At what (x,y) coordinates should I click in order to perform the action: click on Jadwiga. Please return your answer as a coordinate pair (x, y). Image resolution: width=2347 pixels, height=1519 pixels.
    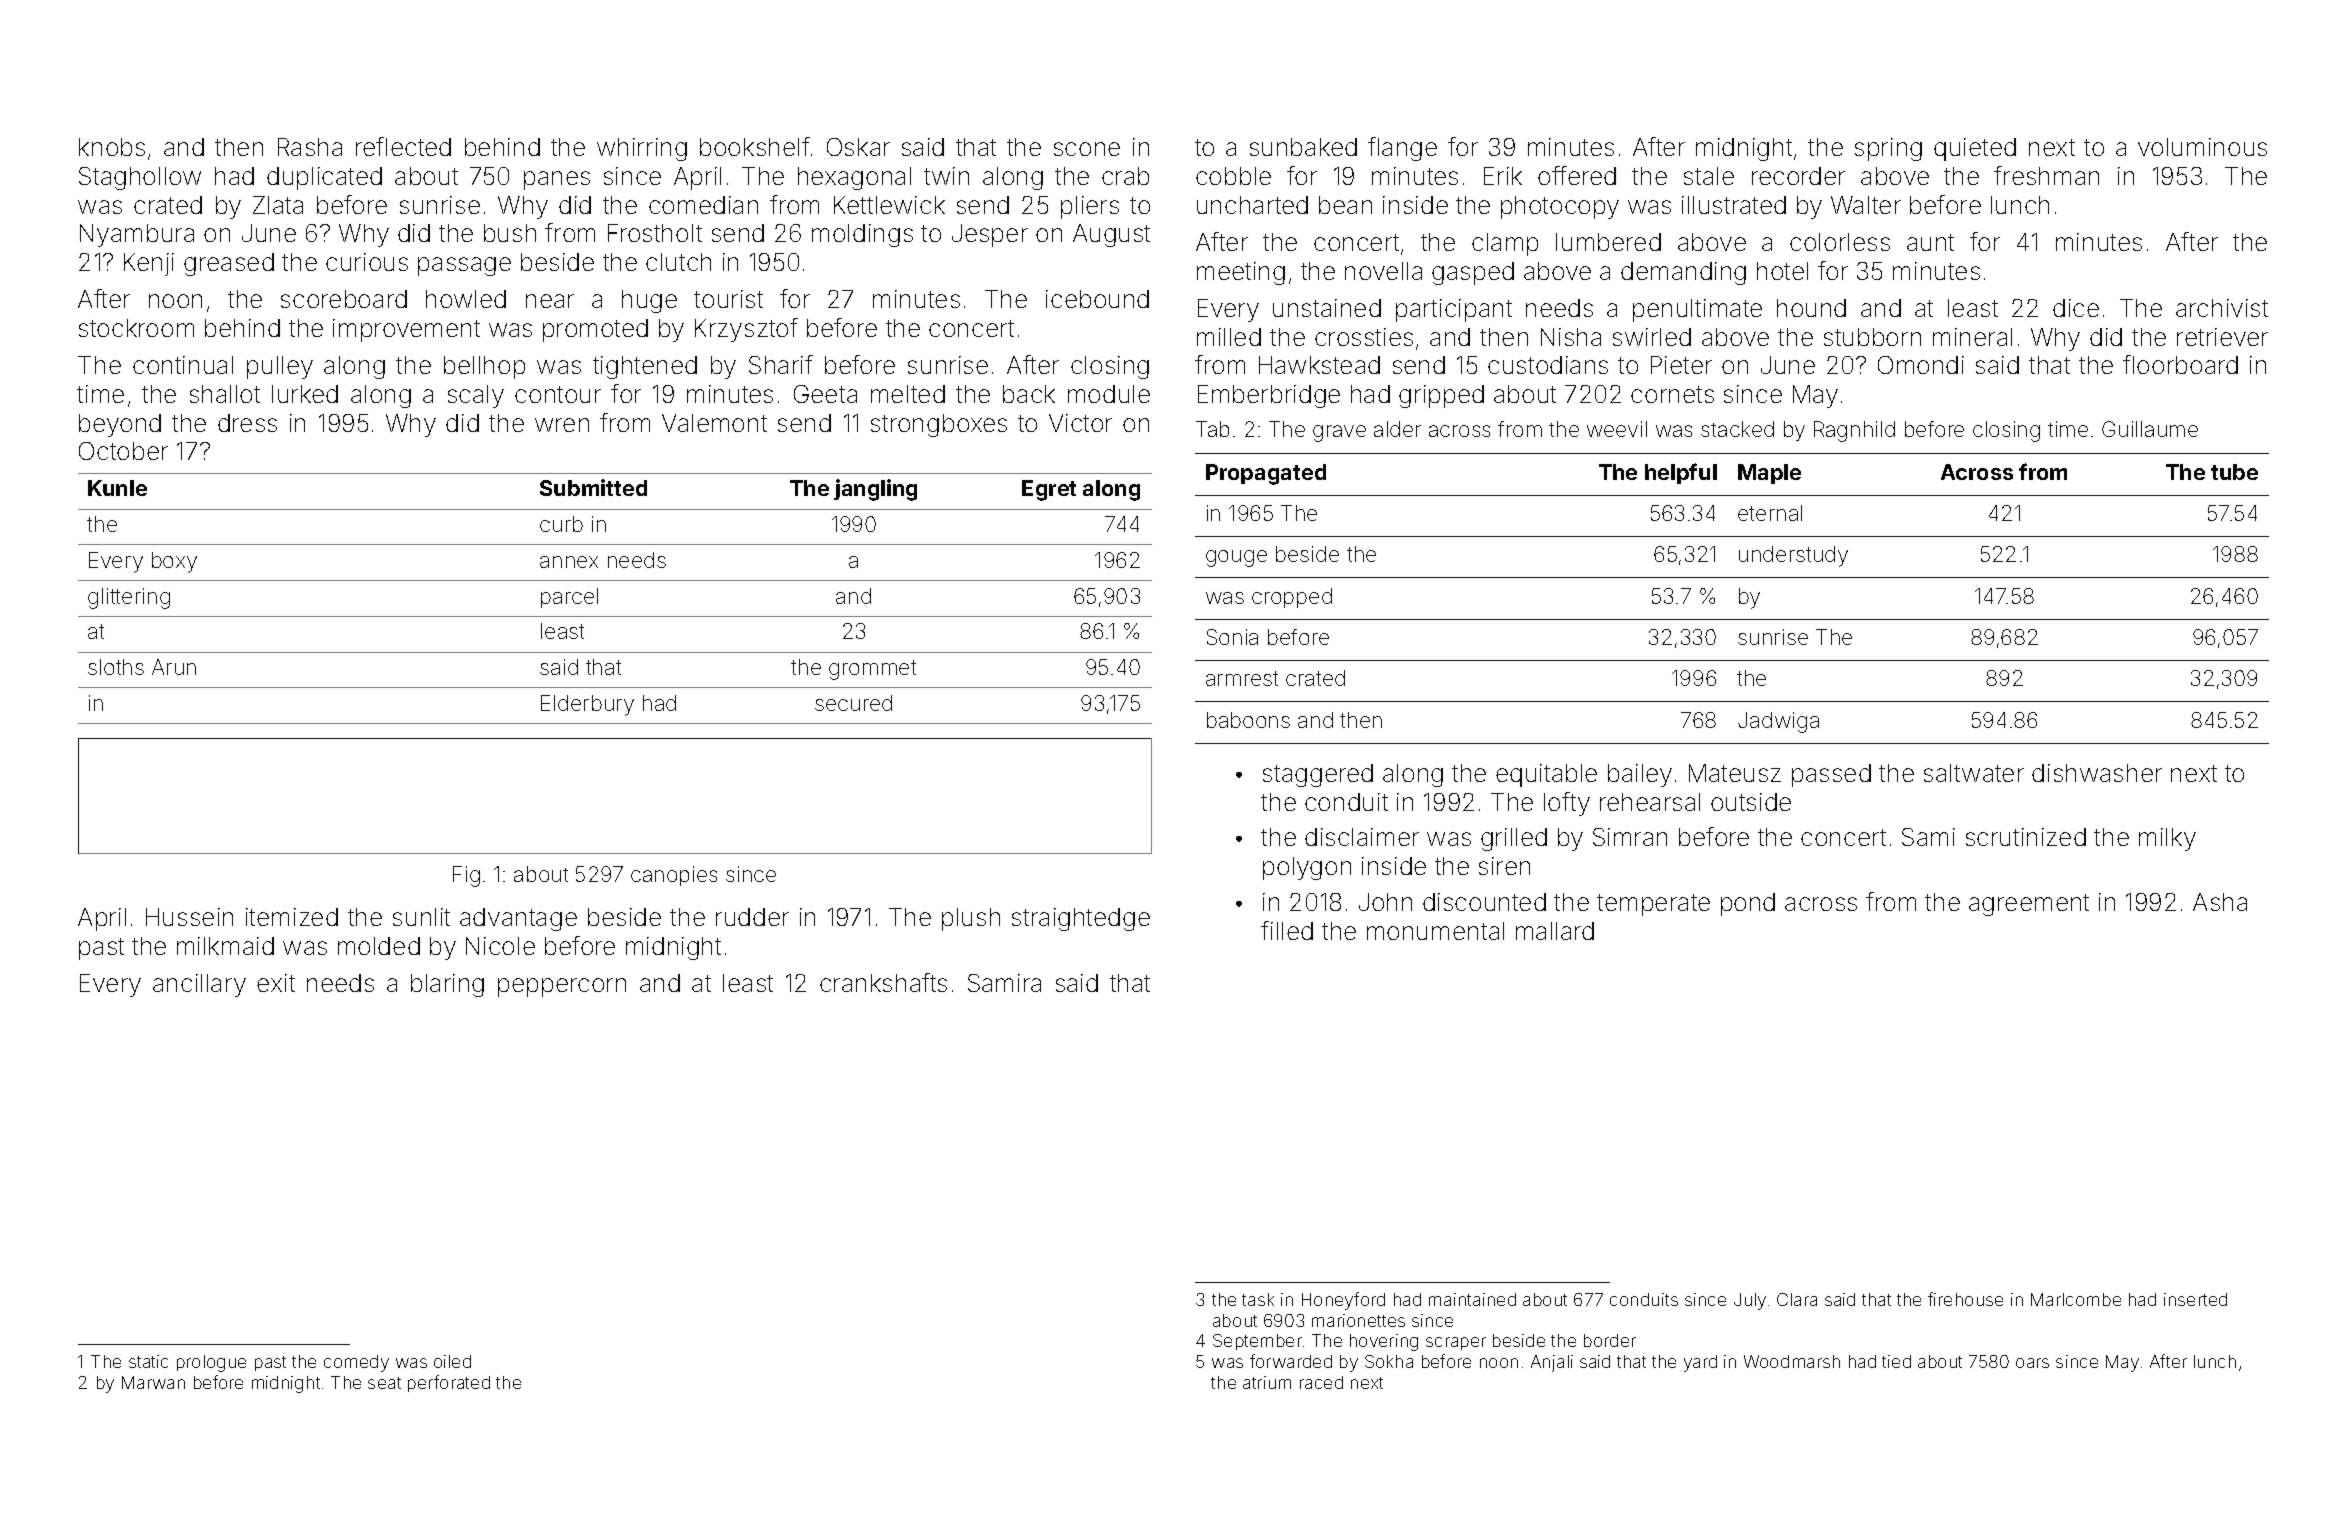
    Looking at the image, I should click on (1778, 722).
